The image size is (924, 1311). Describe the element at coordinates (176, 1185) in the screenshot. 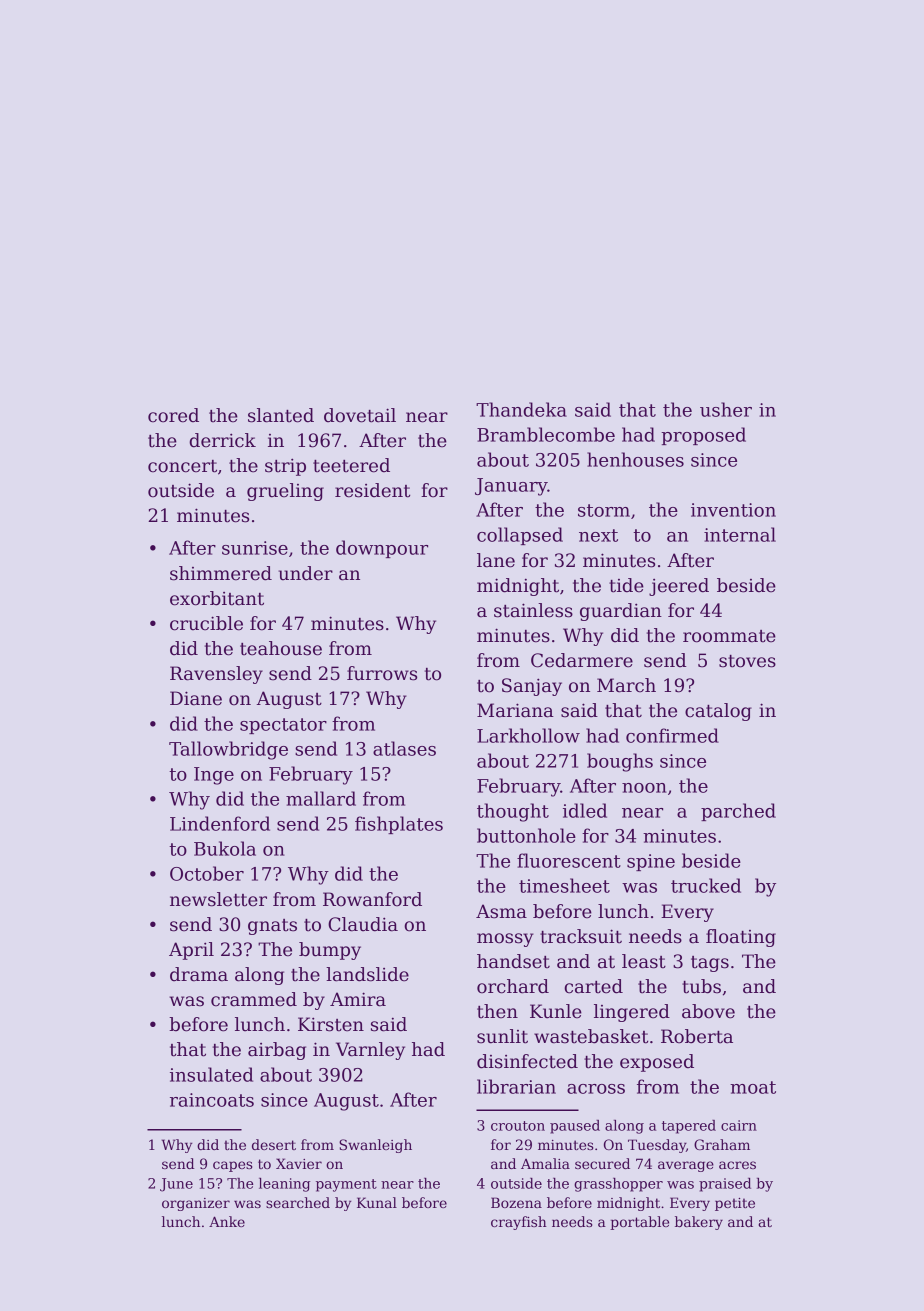

I see `June` at that location.
